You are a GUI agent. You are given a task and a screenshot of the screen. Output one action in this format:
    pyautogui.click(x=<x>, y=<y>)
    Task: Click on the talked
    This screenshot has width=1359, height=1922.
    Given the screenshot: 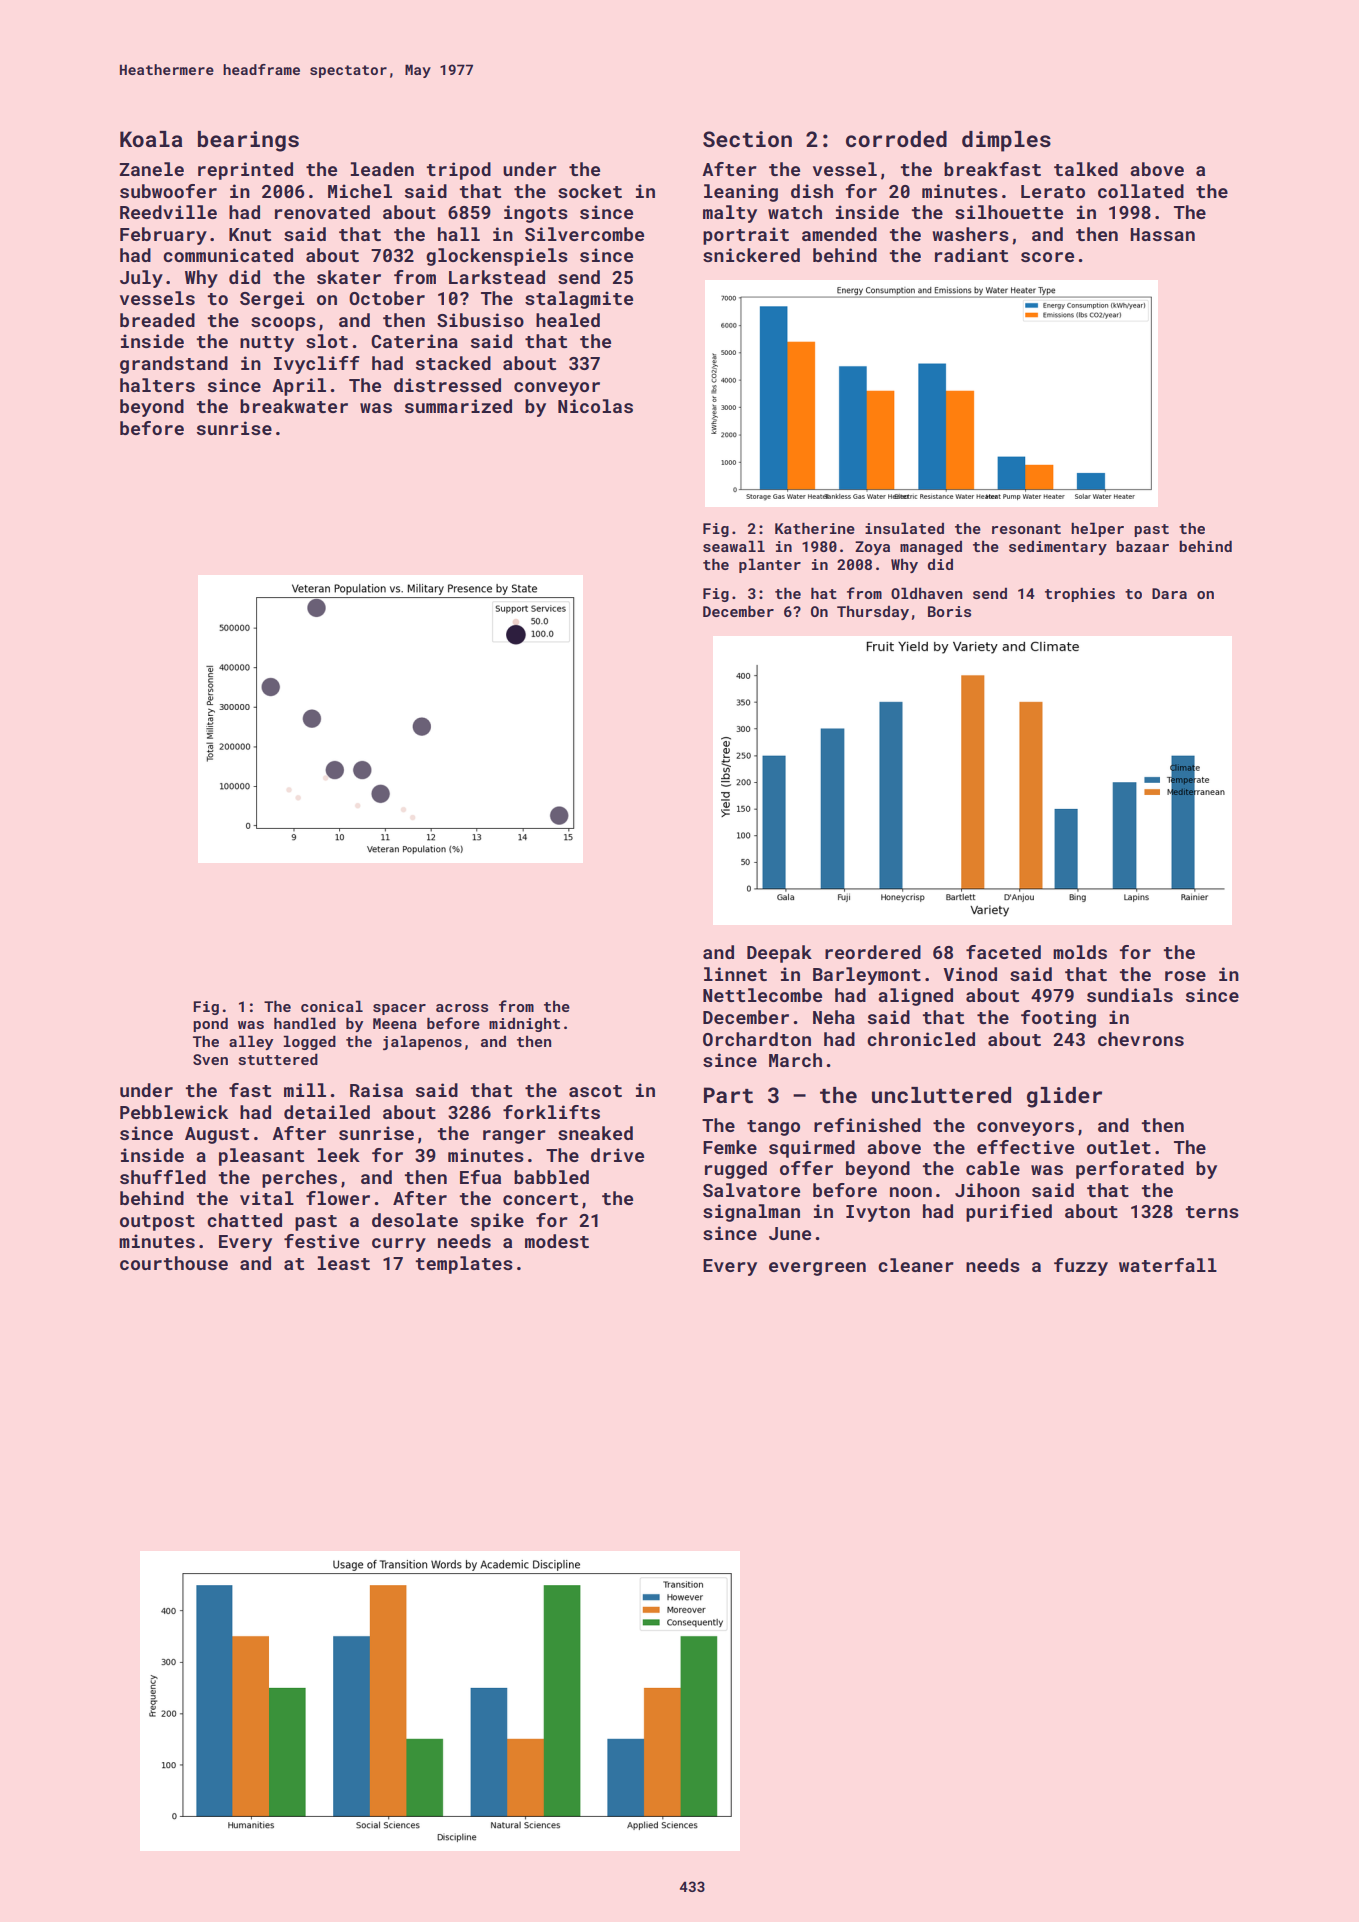 What is the action you would take?
    pyautogui.click(x=1086, y=169)
